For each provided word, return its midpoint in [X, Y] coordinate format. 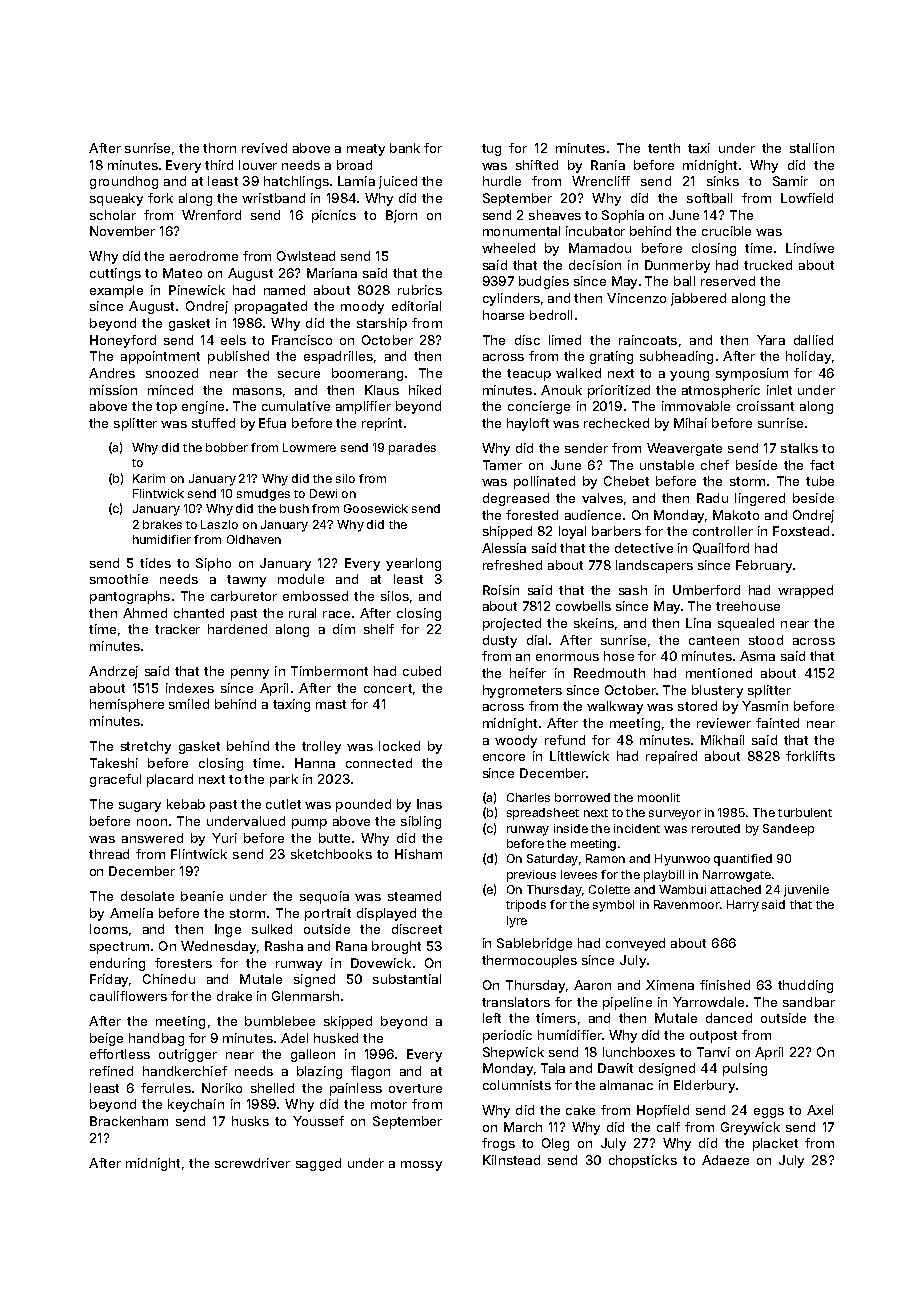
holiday [808, 357]
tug [491, 150]
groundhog [124, 182]
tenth [664, 148]
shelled [272, 1088]
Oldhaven [254, 539]
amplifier [363, 407]
